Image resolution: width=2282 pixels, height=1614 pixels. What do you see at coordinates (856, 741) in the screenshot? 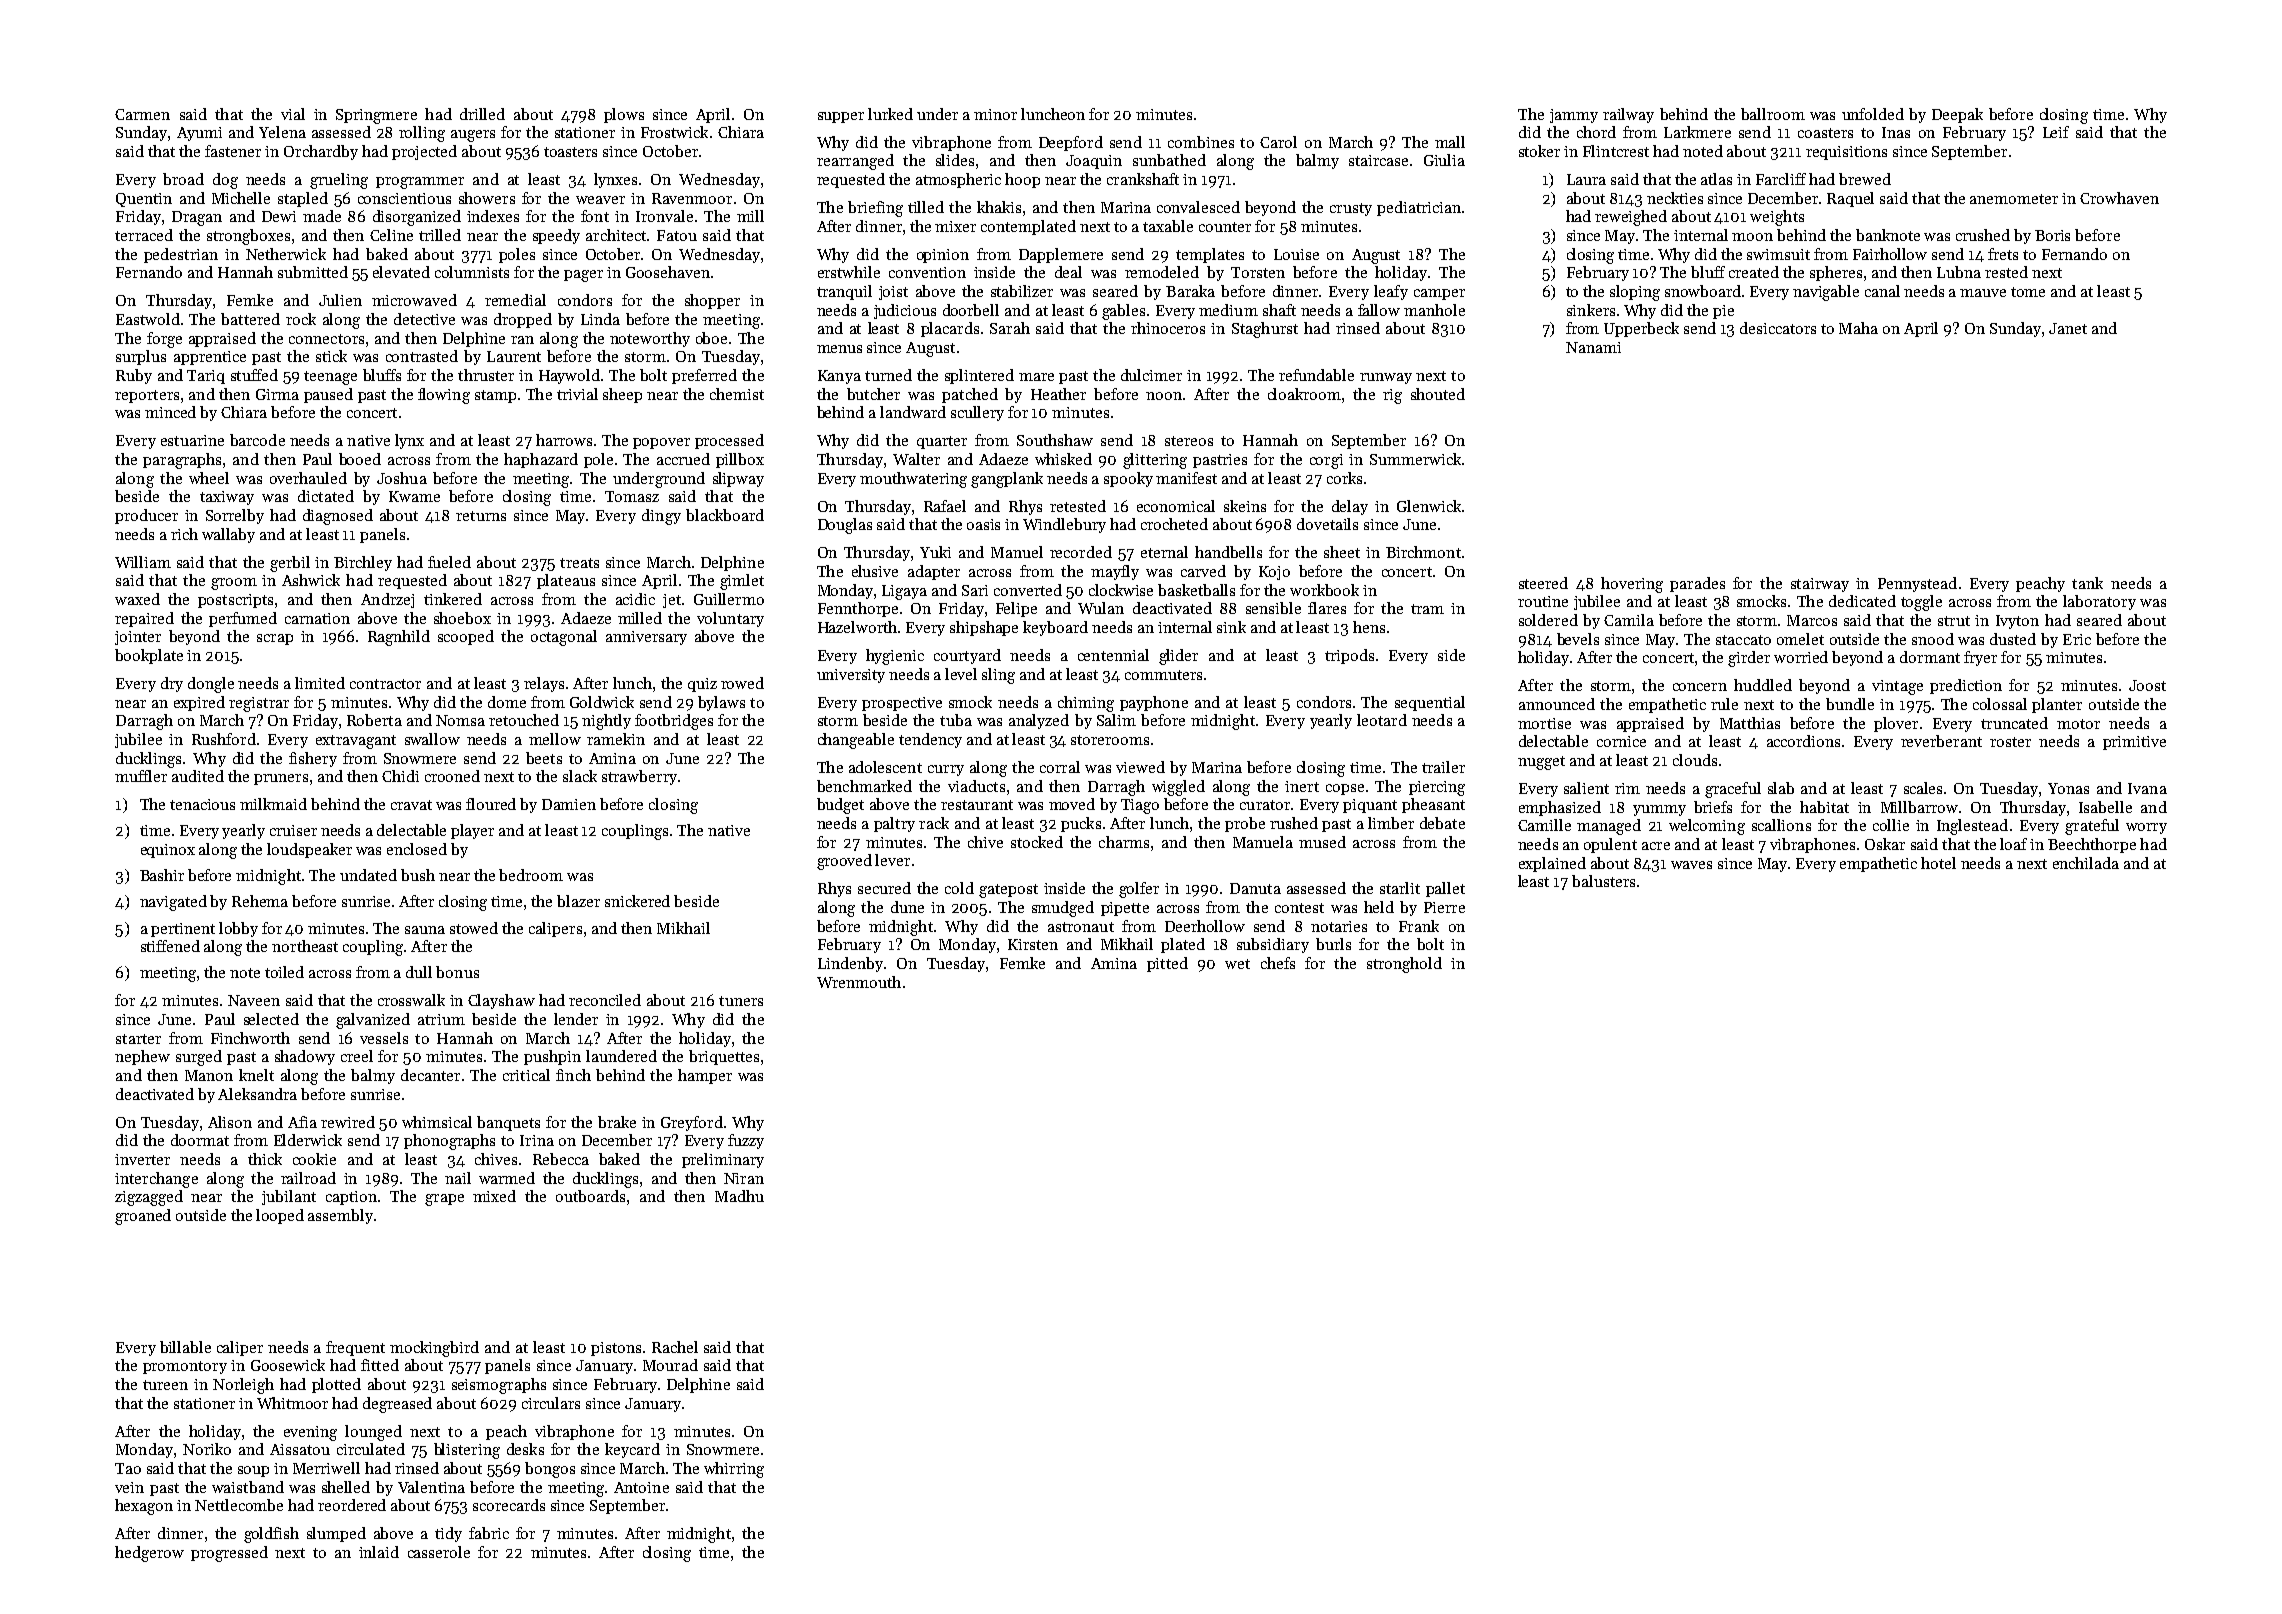
I see `changeable` at bounding box center [856, 741].
